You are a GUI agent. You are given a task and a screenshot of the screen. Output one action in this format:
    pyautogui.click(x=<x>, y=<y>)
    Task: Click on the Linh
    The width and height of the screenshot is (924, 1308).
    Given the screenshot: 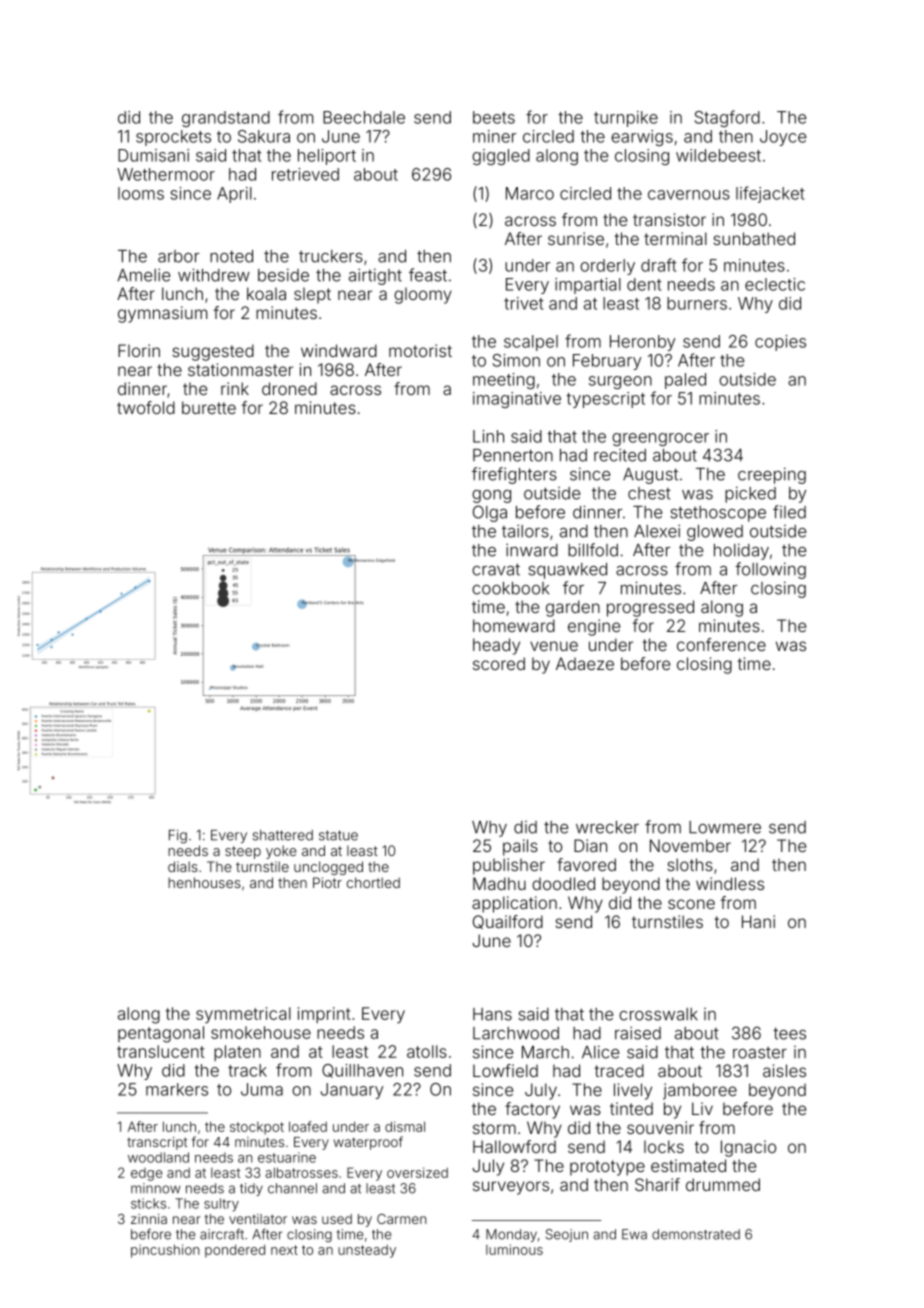 What is the action you would take?
    pyautogui.click(x=488, y=436)
